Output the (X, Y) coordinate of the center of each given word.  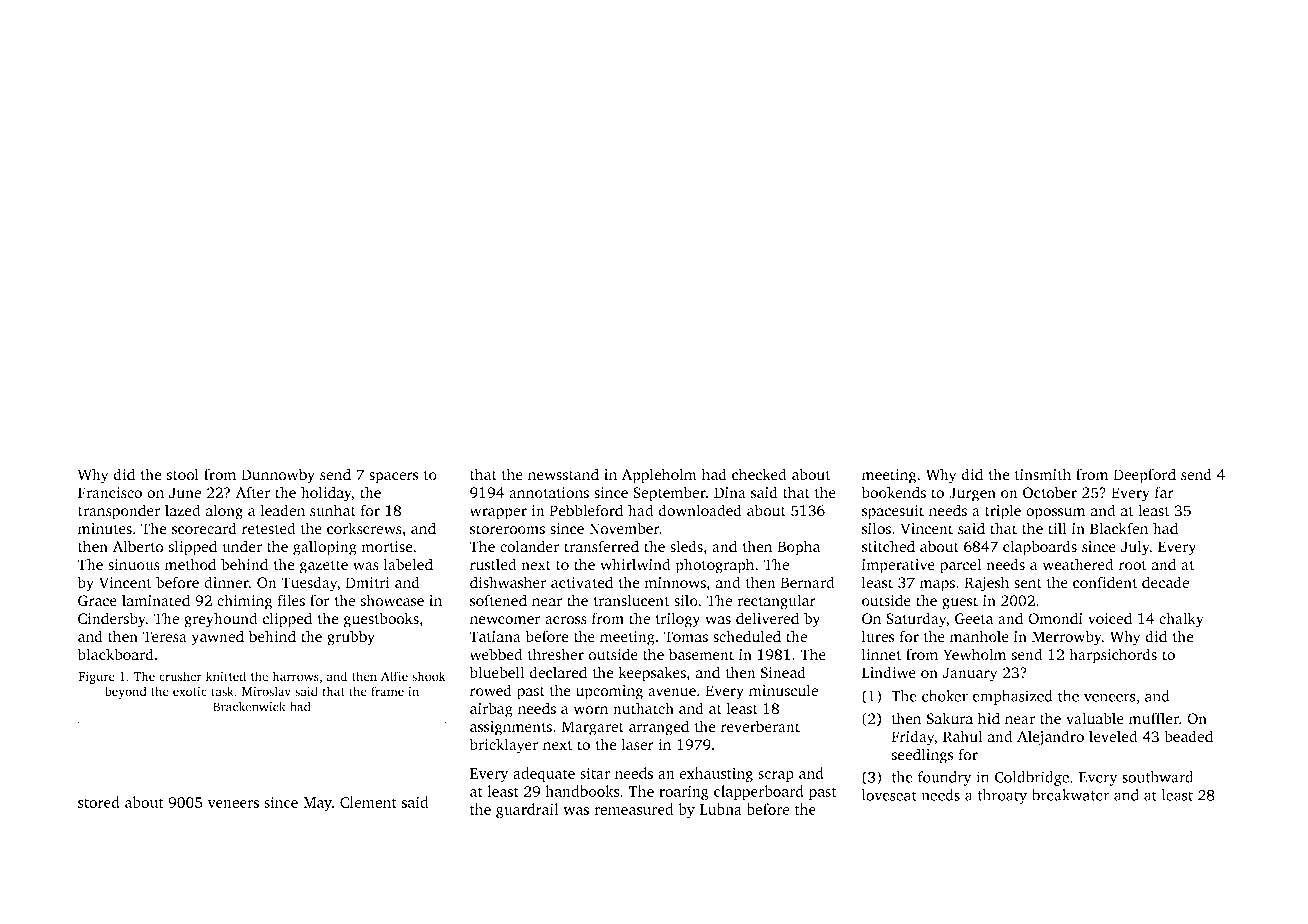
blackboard (116, 654)
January (970, 674)
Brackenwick (249, 706)
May (317, 804)
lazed (182, 510)
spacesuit (893, 512)
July (1135, 548)
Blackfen (1119, 528)
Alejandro (1050, 738)
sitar (595, 773)
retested (268, 528)
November (624, 528)
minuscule (783, 690)
